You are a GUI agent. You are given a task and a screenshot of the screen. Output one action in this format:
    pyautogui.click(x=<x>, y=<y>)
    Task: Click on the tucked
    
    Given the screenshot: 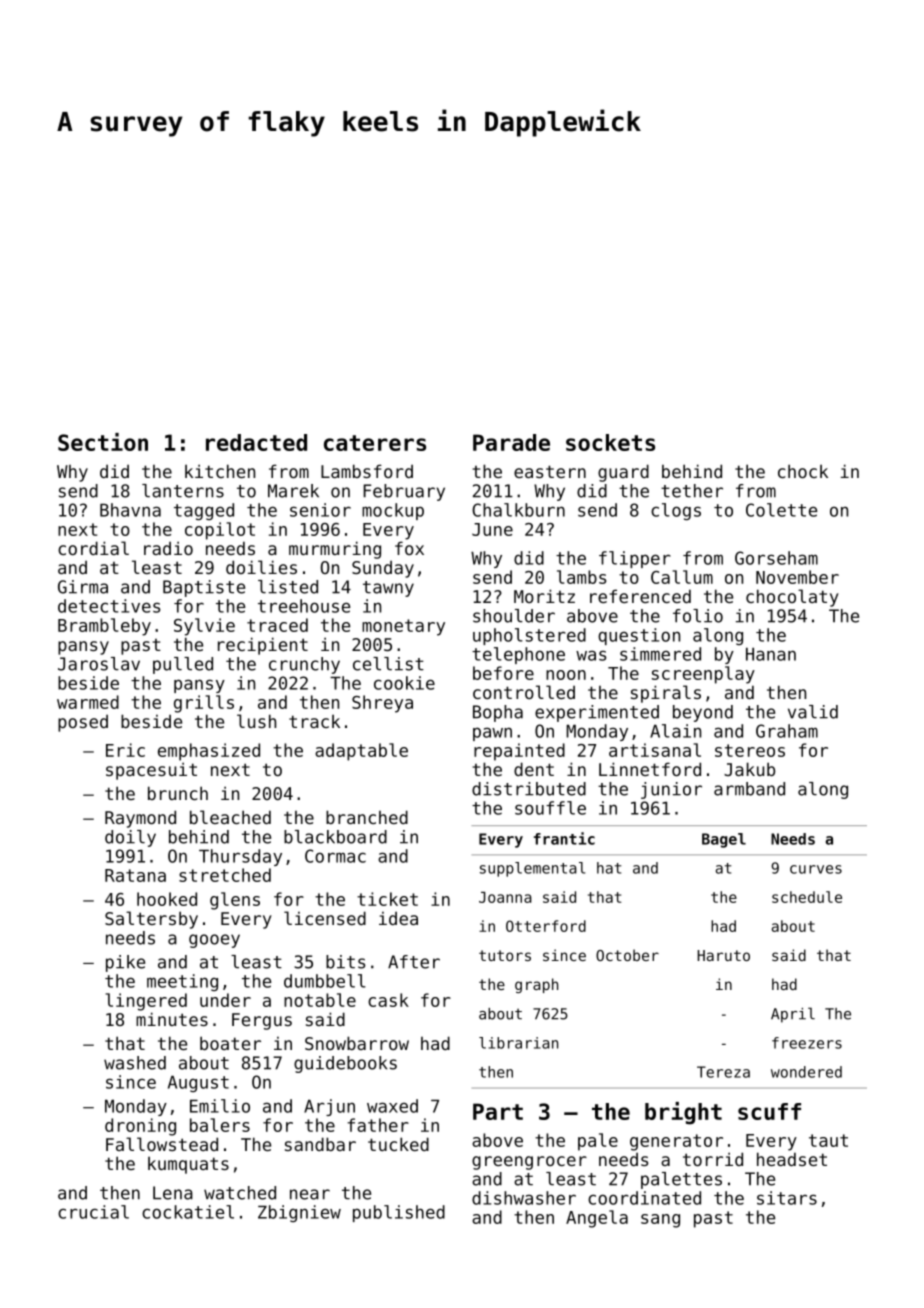 What is the action you would take?
    pyautogui.click(x=398, y=1144)
